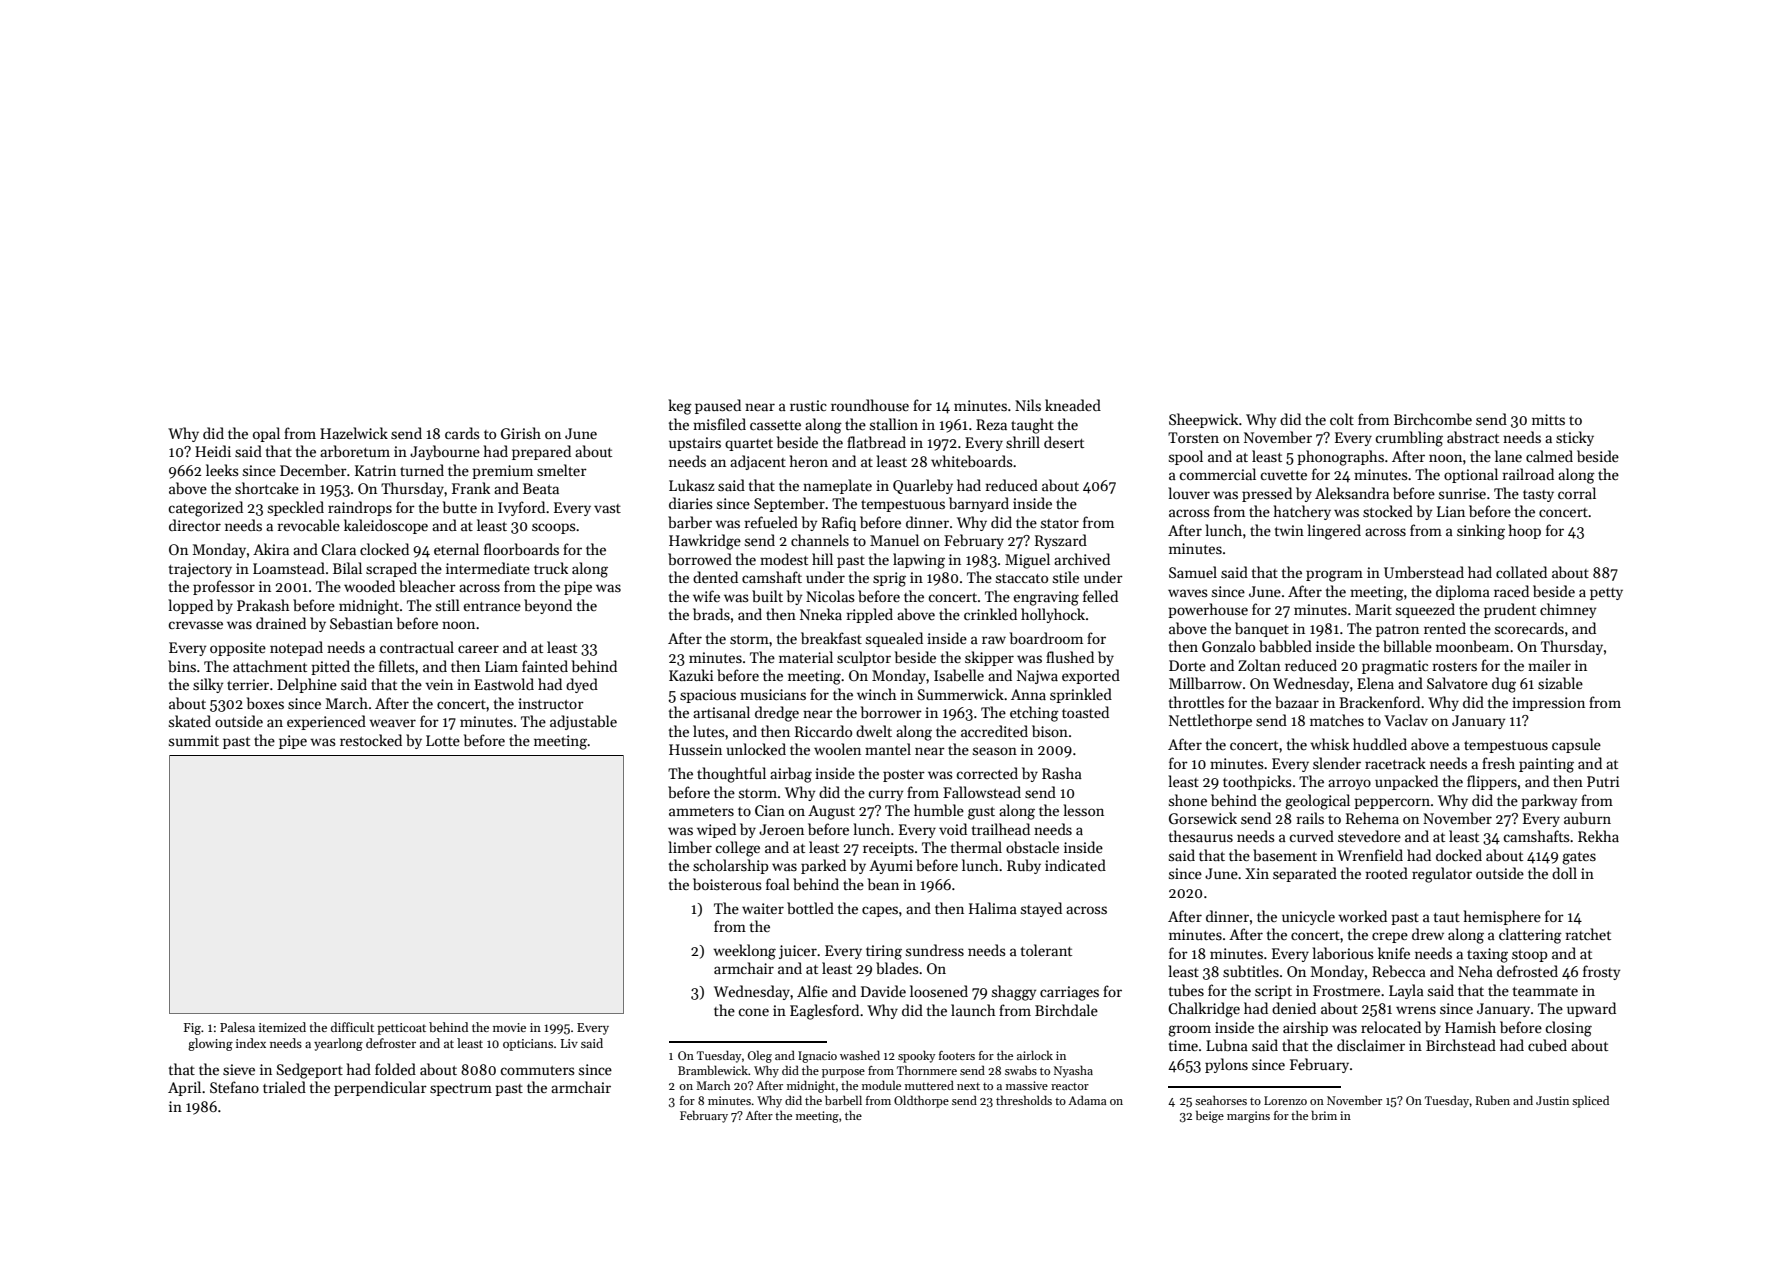 This screenshot has width=1792, height=1267. I want to click on thresholds, so click(1024, 1100).
